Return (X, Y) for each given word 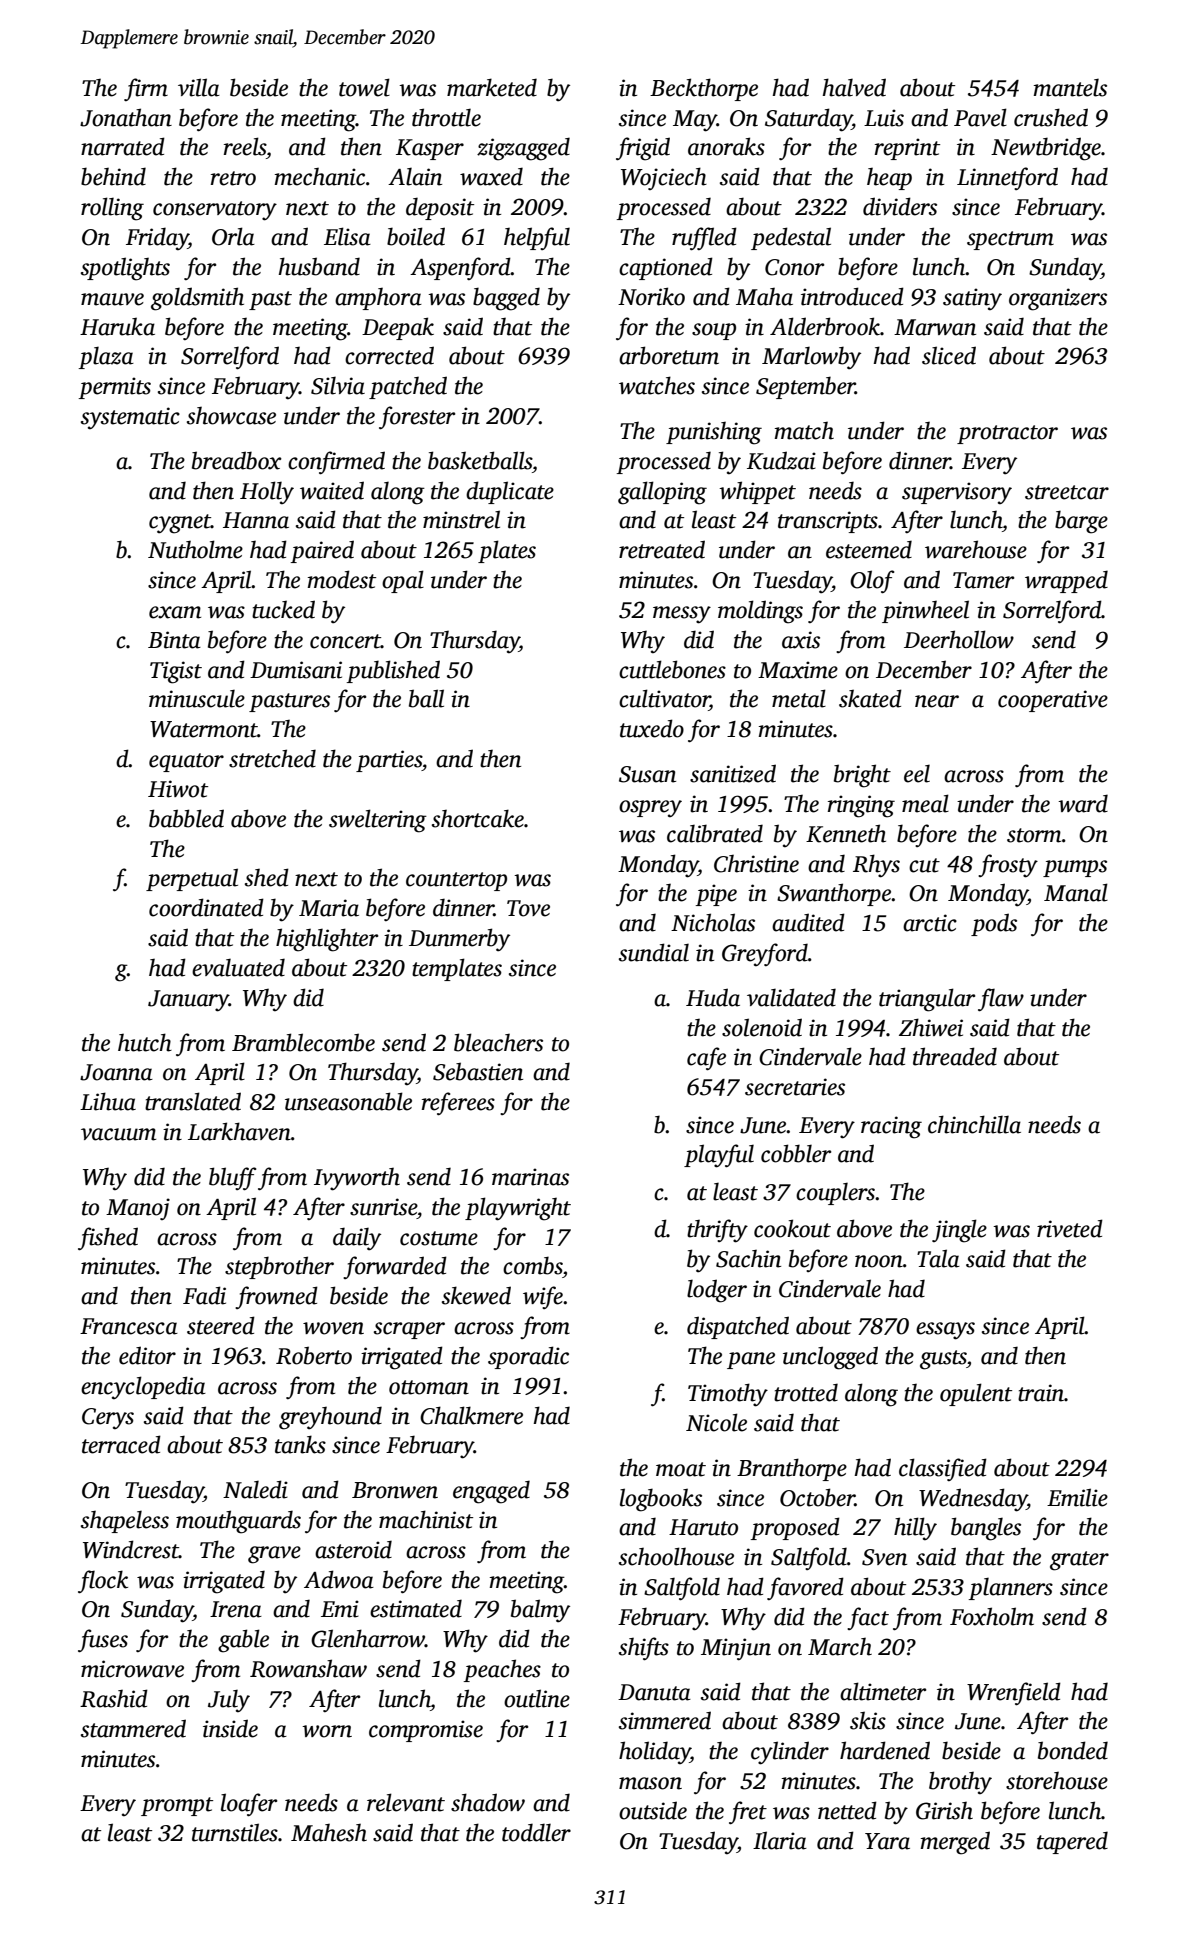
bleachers (498, 1042)
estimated (416, 1608)
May (695, 121)
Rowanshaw (308, 1668)
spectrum (1010, 240)
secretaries (795, 1087)
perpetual (192, 879)
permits (114, 388)
